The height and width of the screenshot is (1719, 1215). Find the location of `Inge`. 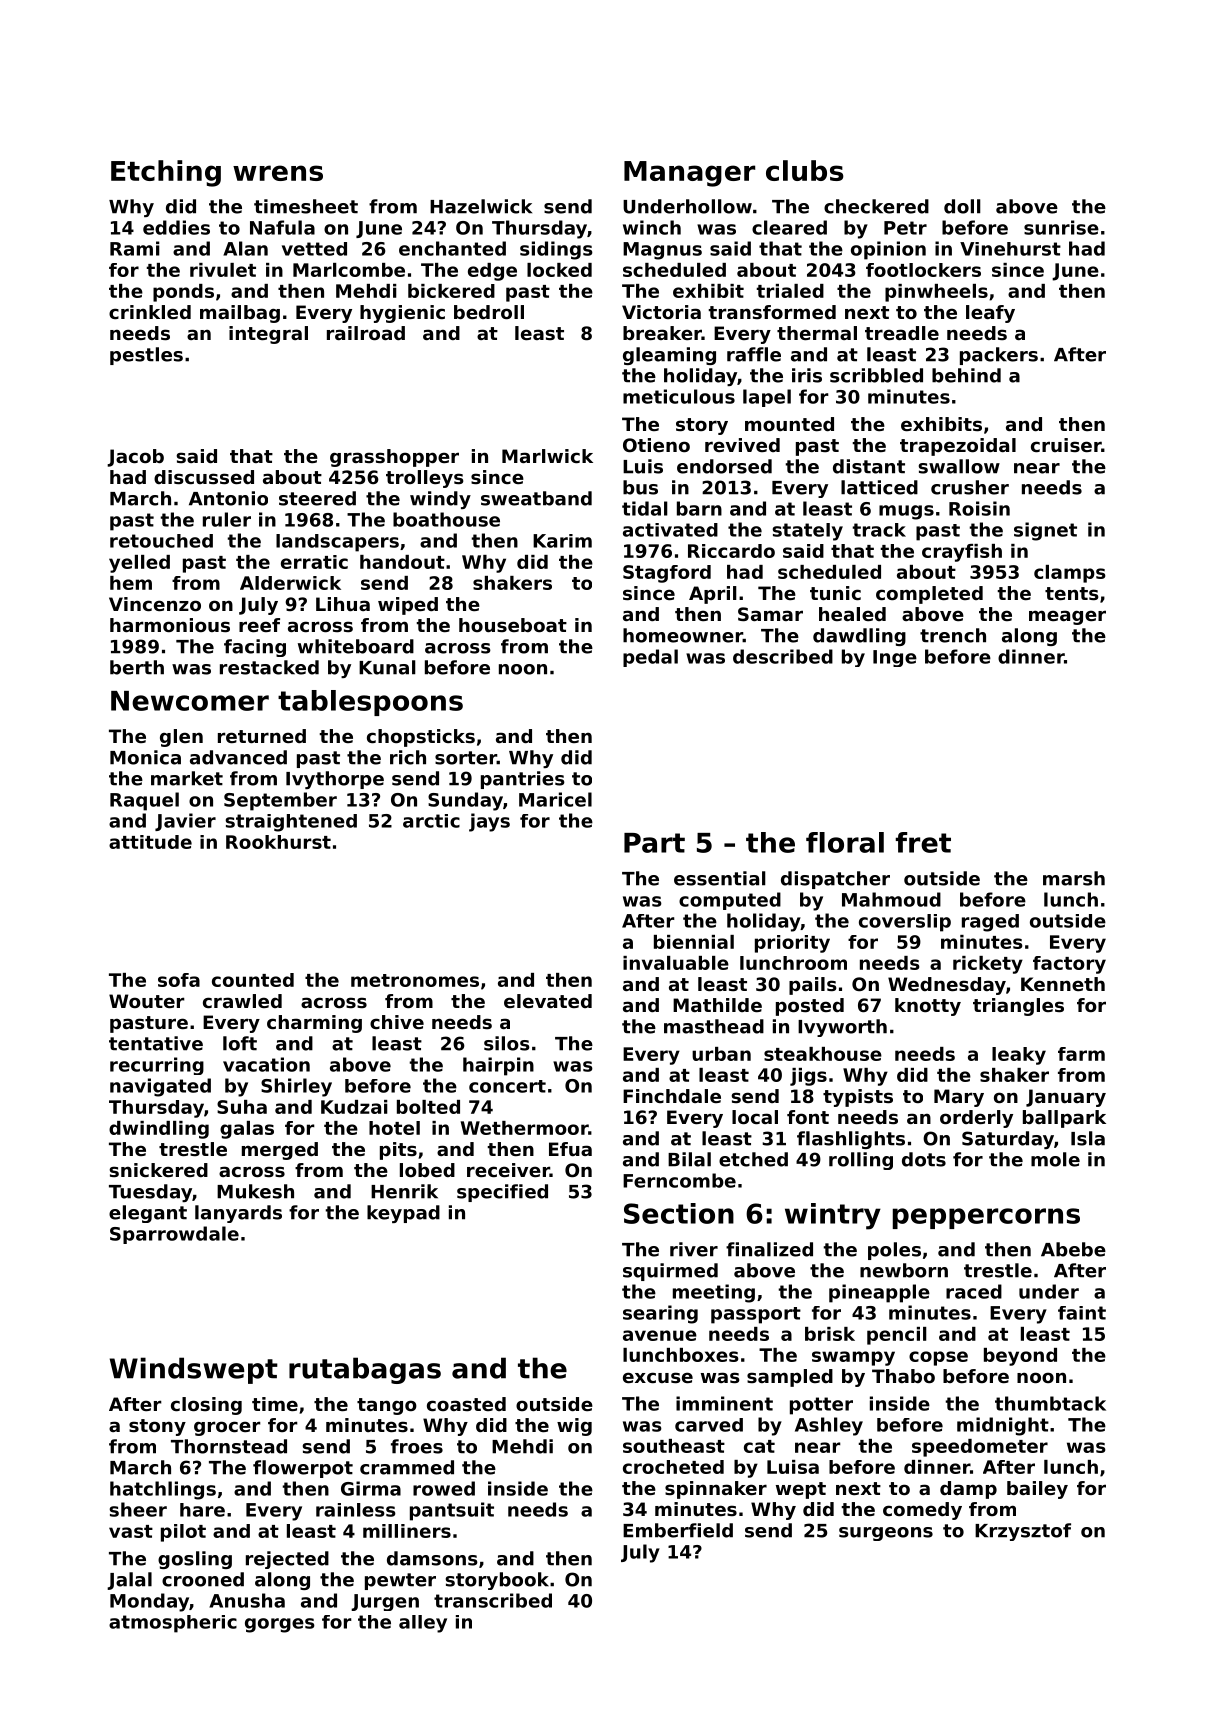

Inge is located at coordinates (895, 658).
